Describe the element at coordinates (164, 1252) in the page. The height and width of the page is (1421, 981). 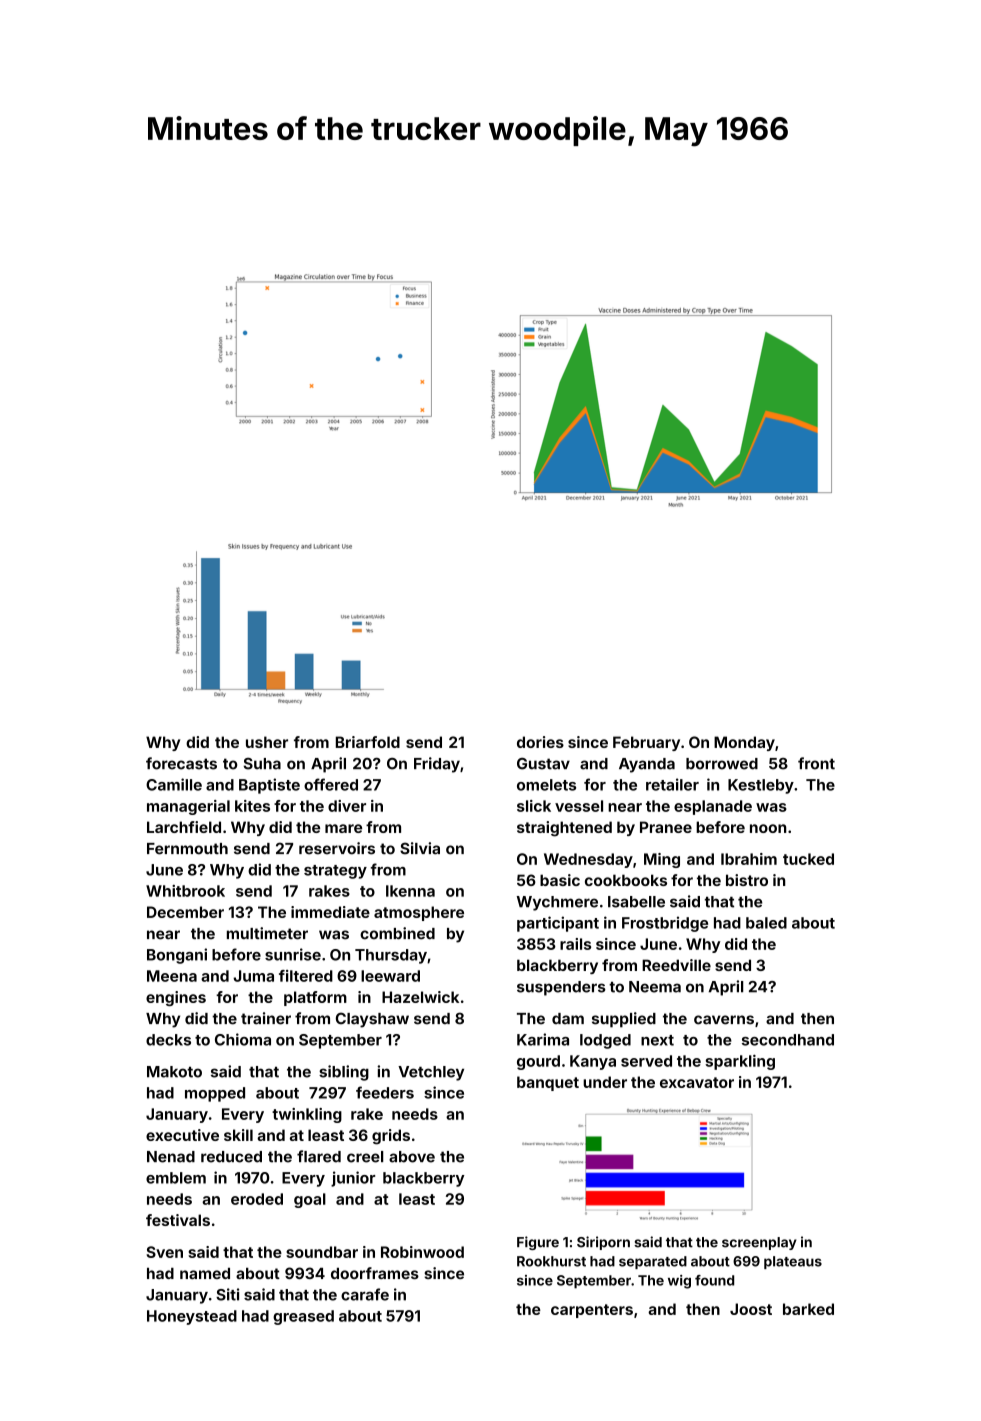
I see `Sven` at that location.
